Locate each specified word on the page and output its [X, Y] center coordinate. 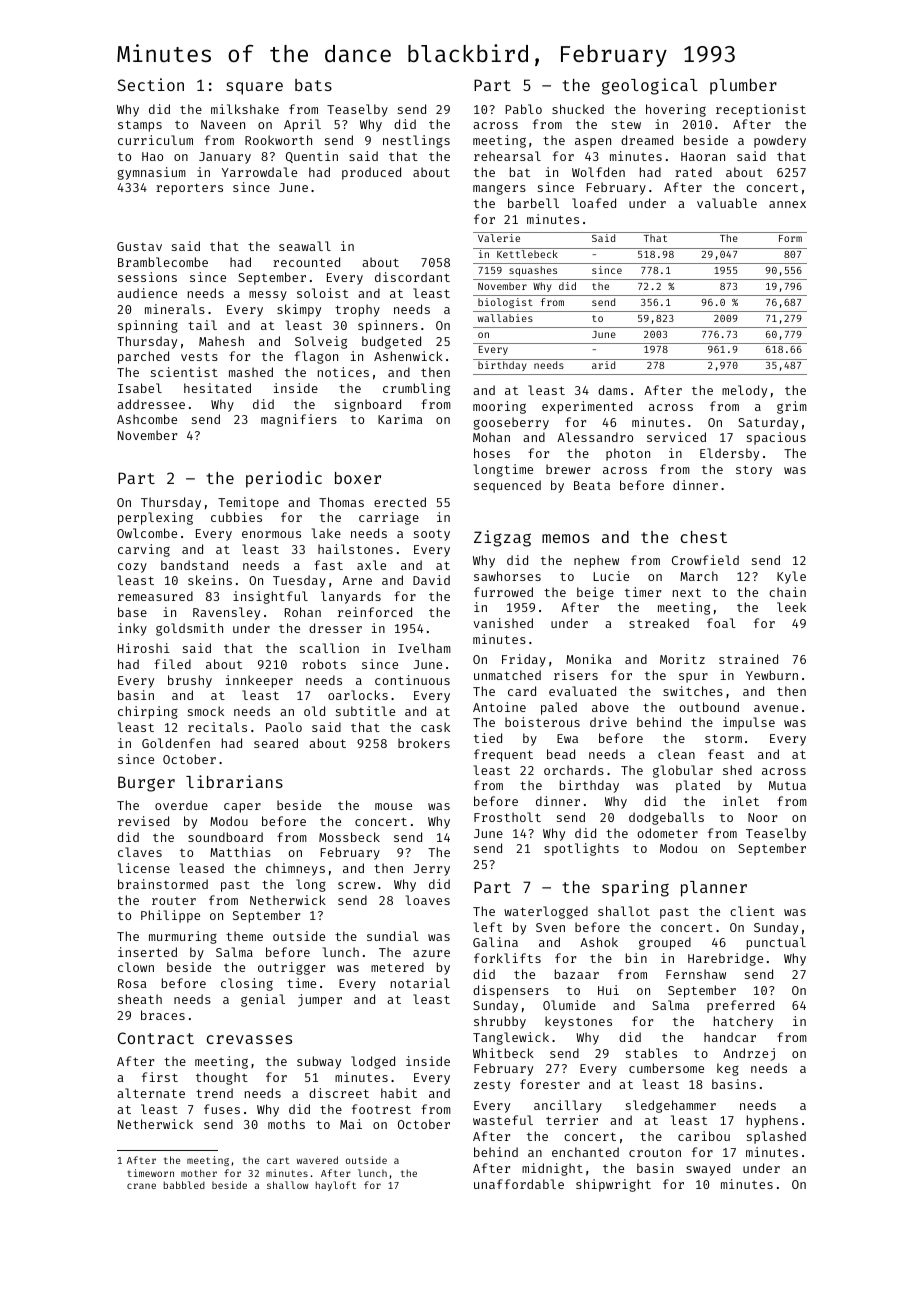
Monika [589, 659]
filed [172, 664]
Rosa [132, 983]
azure [431, 953]
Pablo [523, 109]
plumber [743, 87]
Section [150, 84]
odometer [667, 833]
